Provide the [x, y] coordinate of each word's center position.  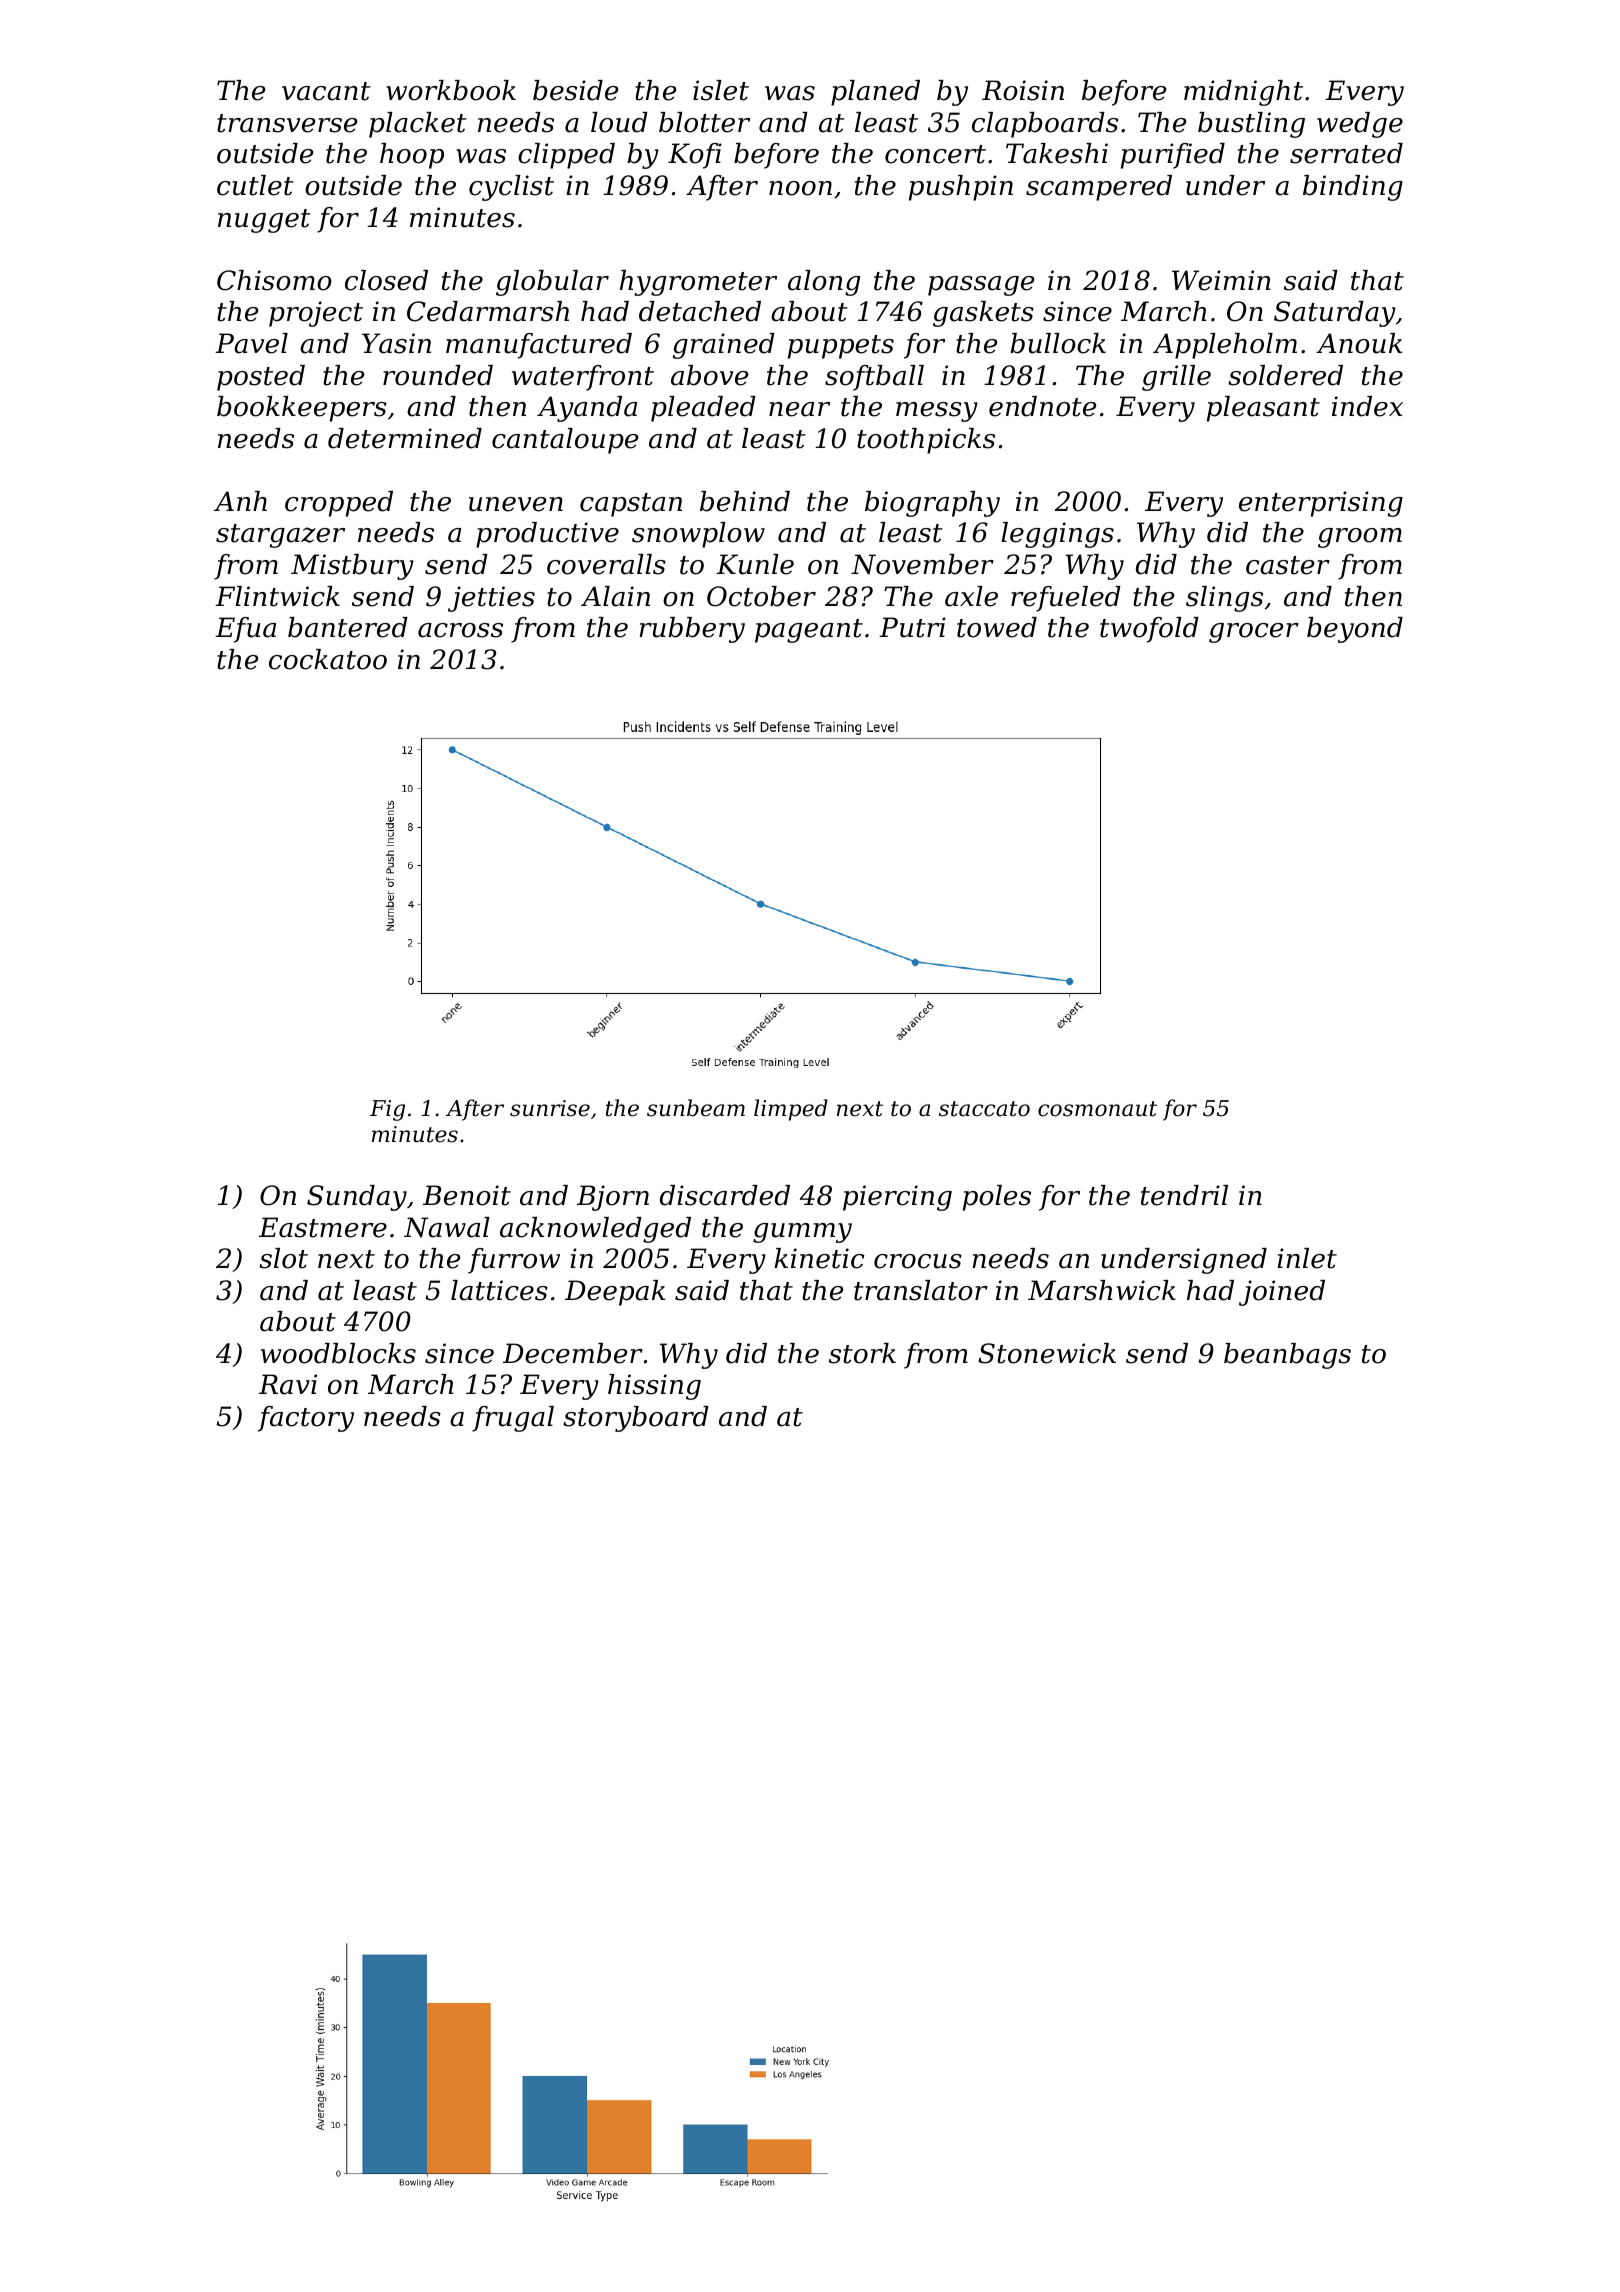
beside [575, 90]
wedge [1360, 125]
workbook [451, 90]
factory [306, 1419]
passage [981, 286]
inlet [1307, 1258]
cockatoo [328, 659]
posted [261, 378]
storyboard [636, 1419]
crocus [918, 1261]
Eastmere [323, 1227]
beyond [1355, 630]
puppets [841, 347]
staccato [984, 1109]
